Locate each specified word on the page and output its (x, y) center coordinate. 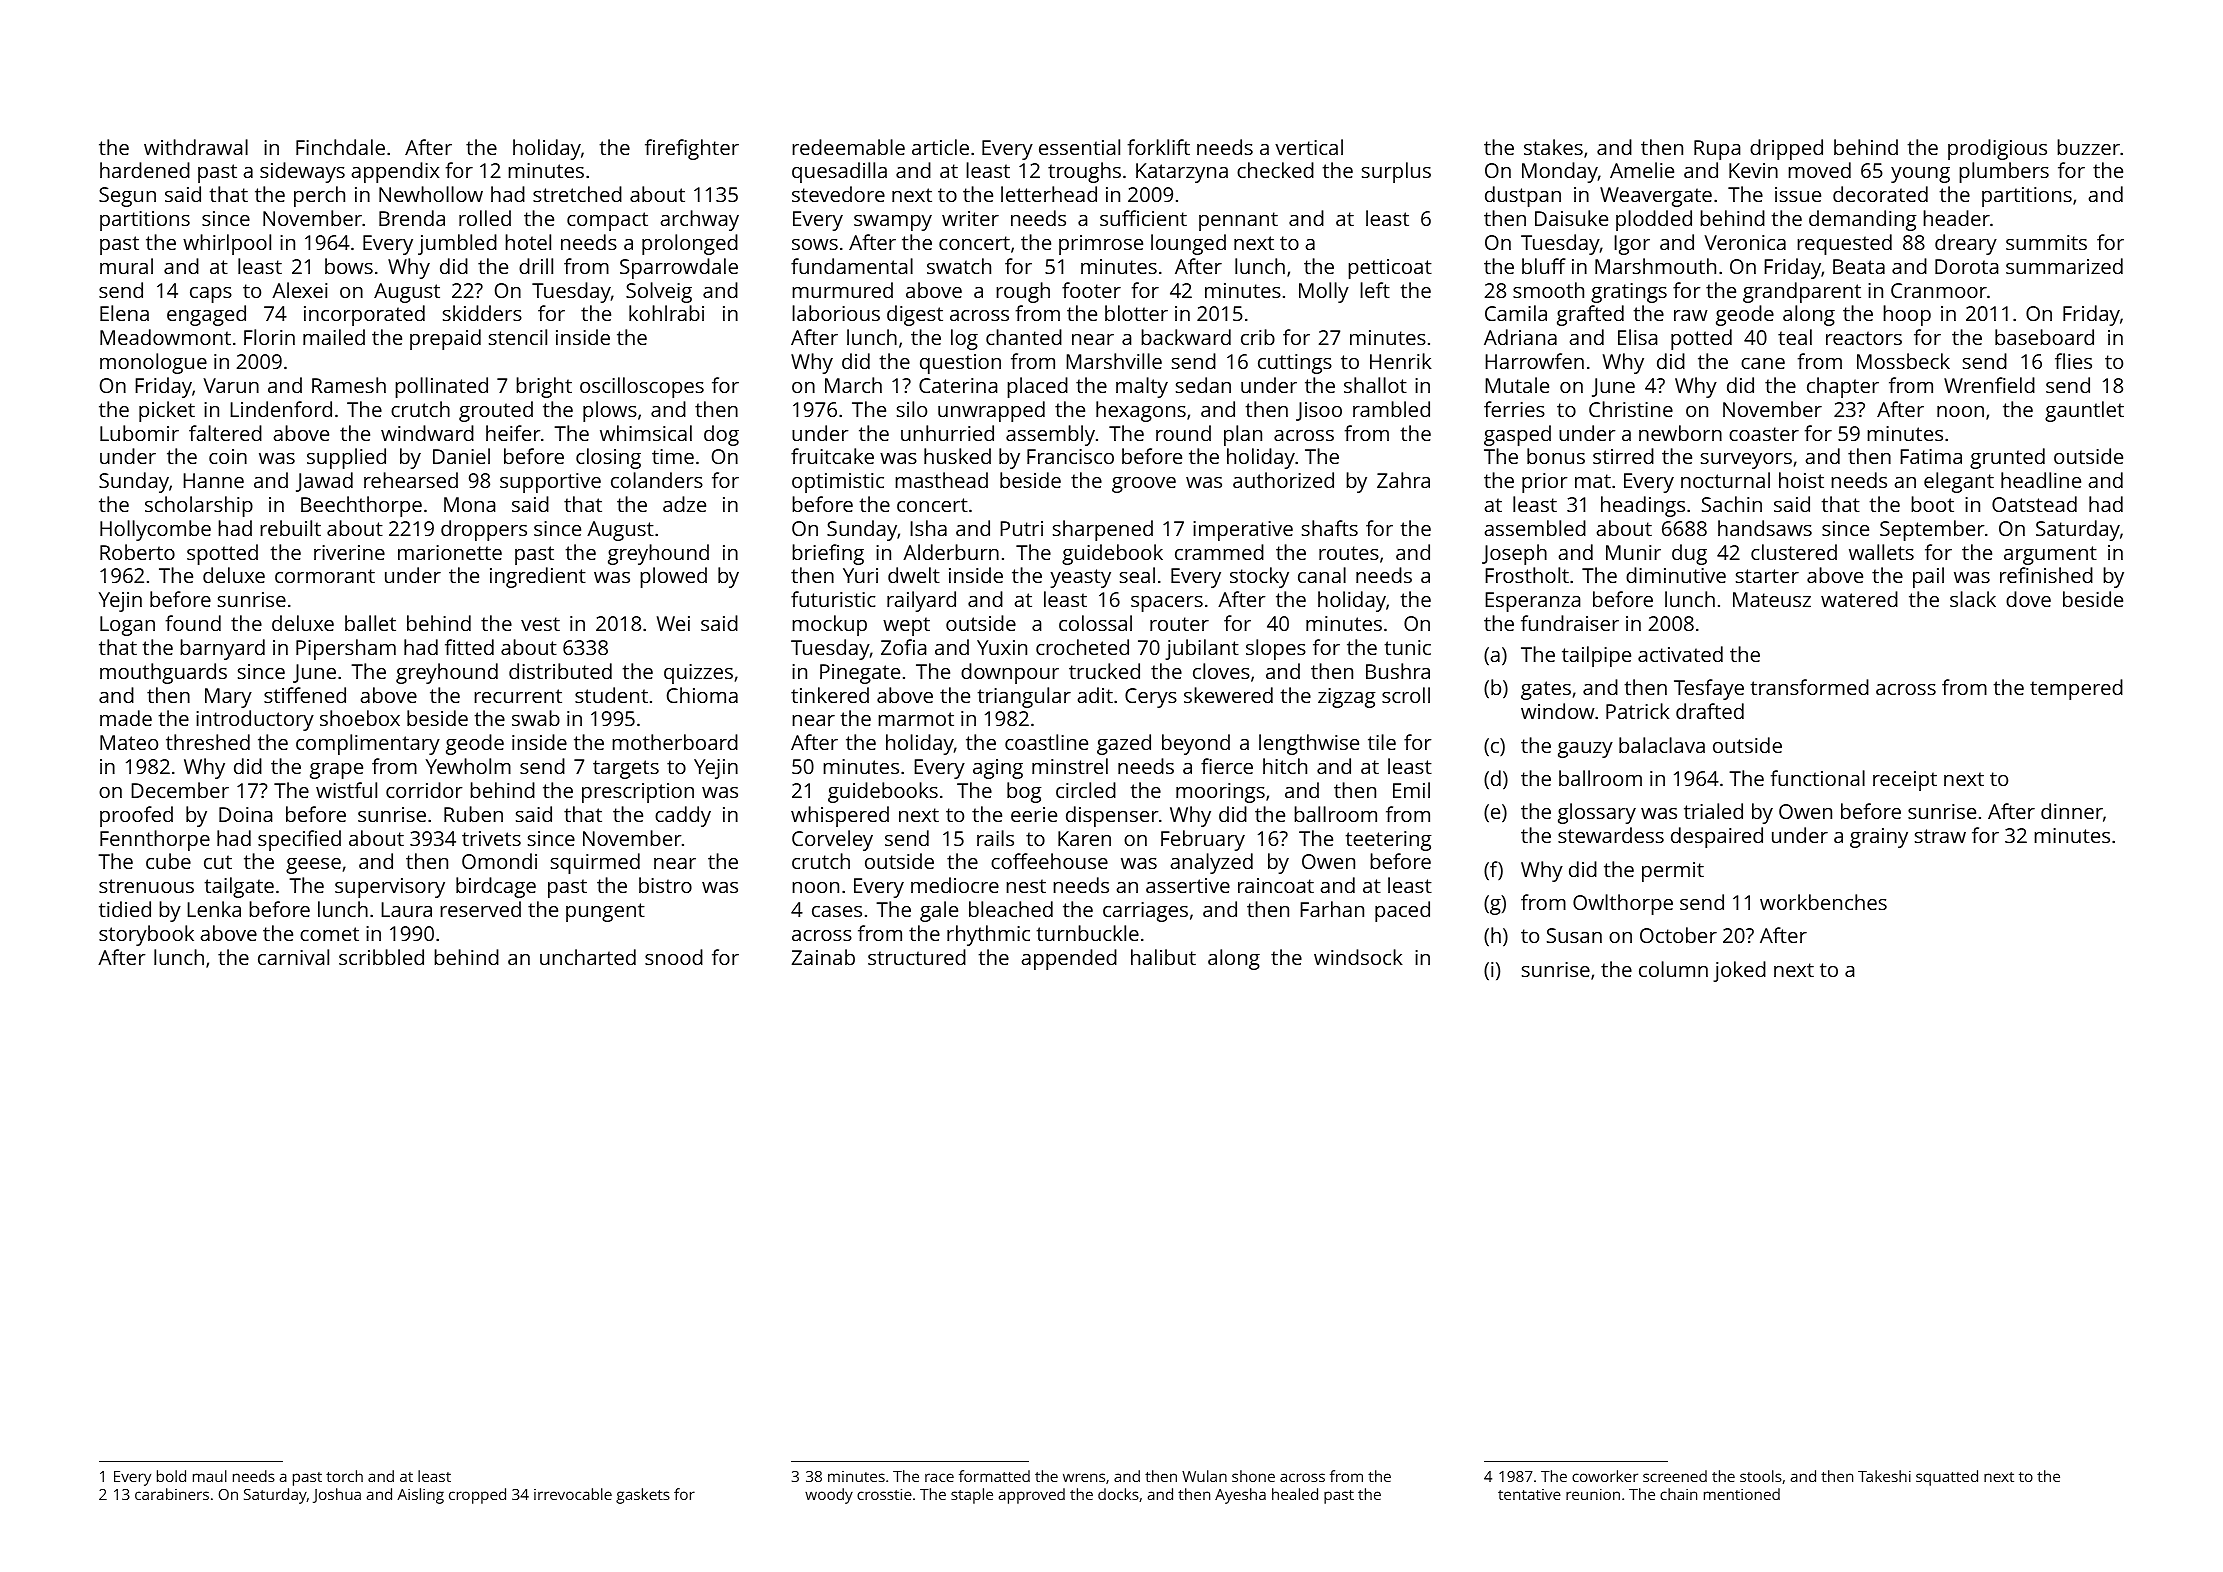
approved (1032, 1496)
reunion (1593, 1494)
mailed (334, 337)
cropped (477, 1496)
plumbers (2004, 172)
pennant (1238, 221)
